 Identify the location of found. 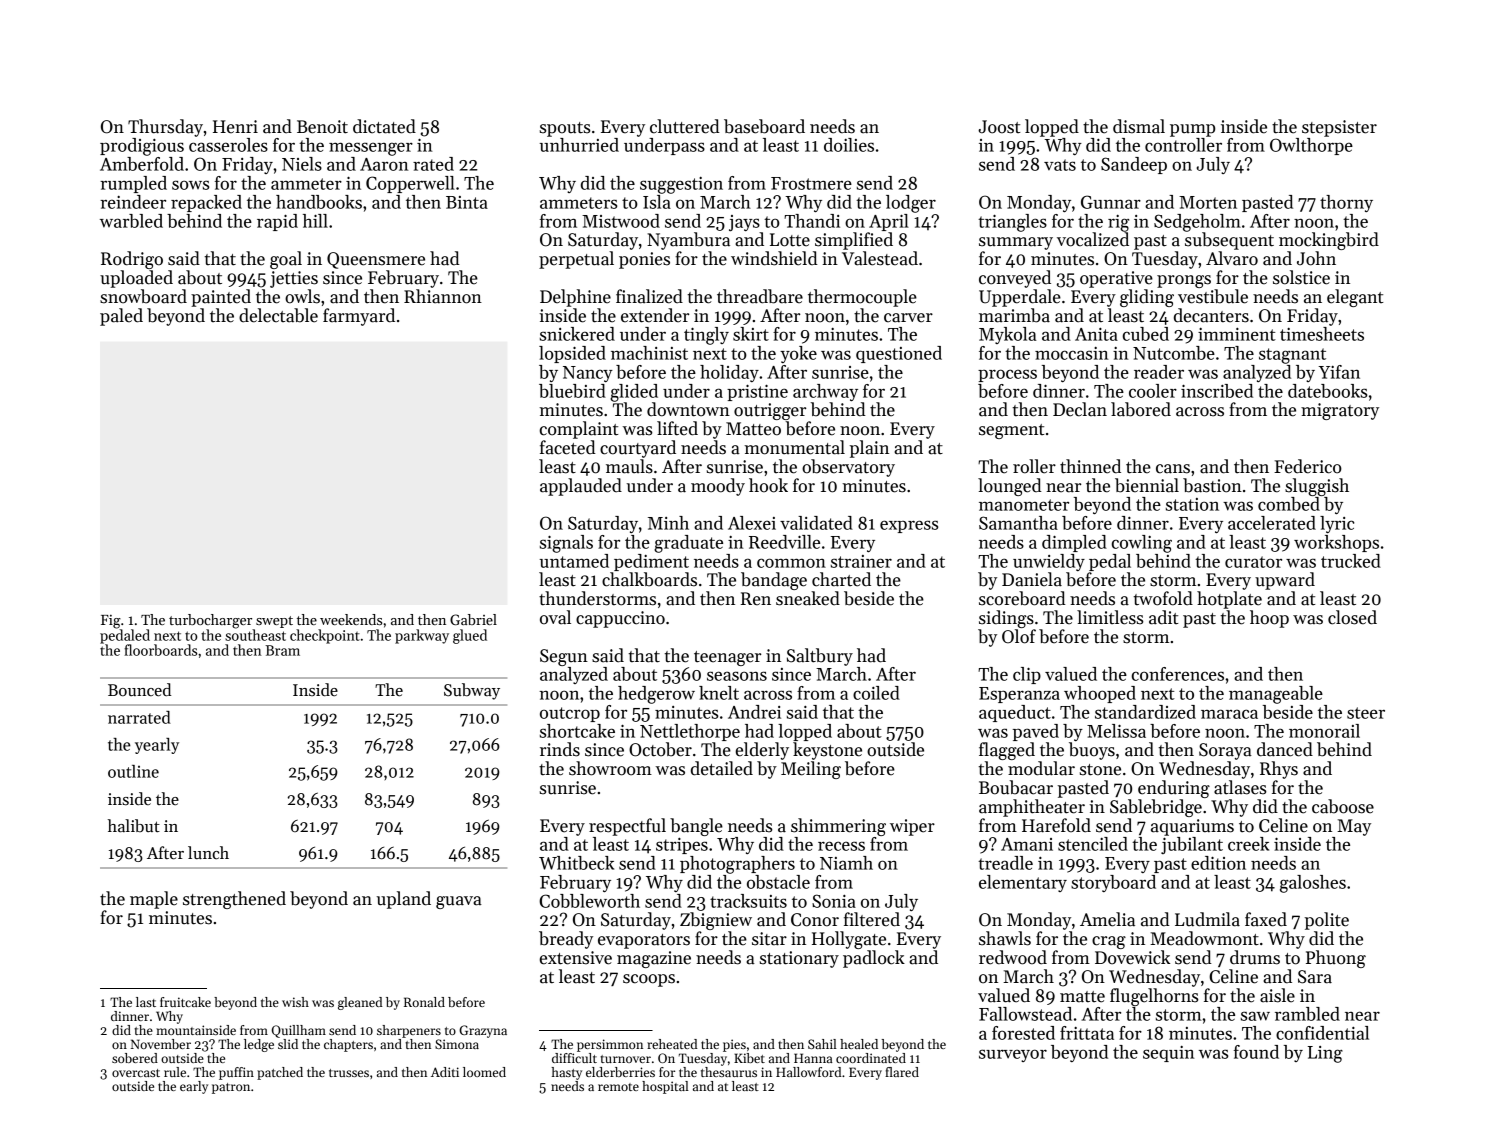
(1256, 1052).
